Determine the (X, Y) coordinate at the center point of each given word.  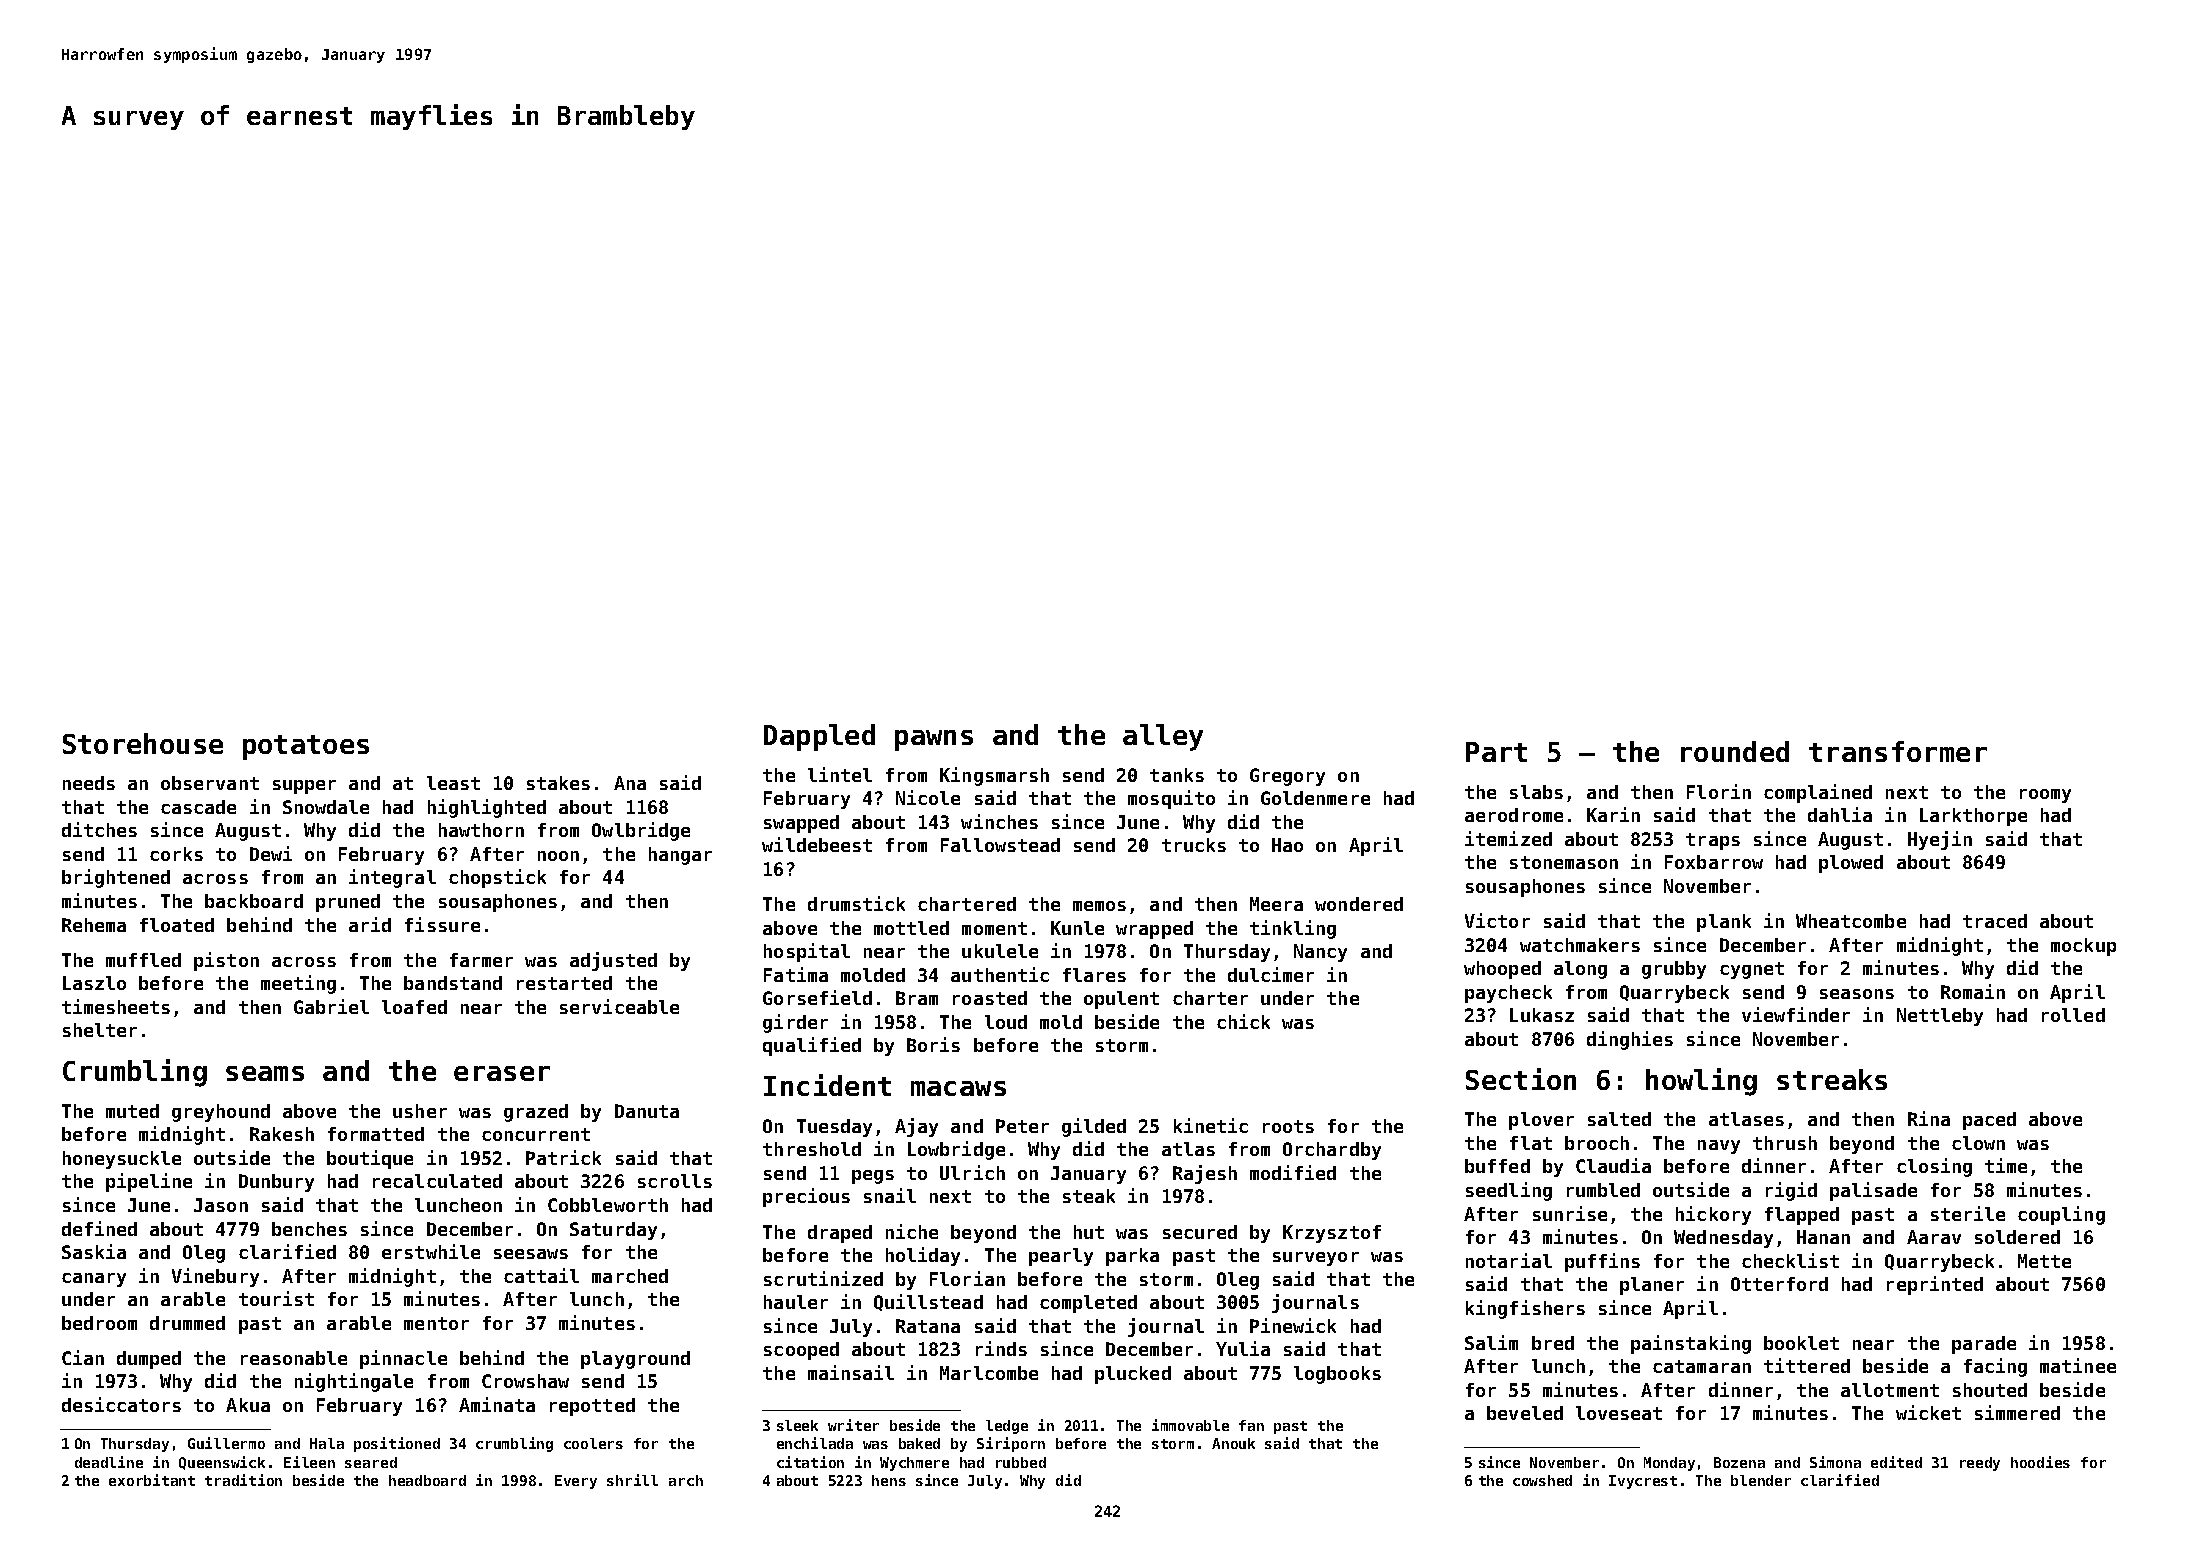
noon (558, 856)
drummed (187, 1323)
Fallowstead (1000, 845)
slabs (1536, 792)
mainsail (851, 1372)
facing (1995, 1367)
